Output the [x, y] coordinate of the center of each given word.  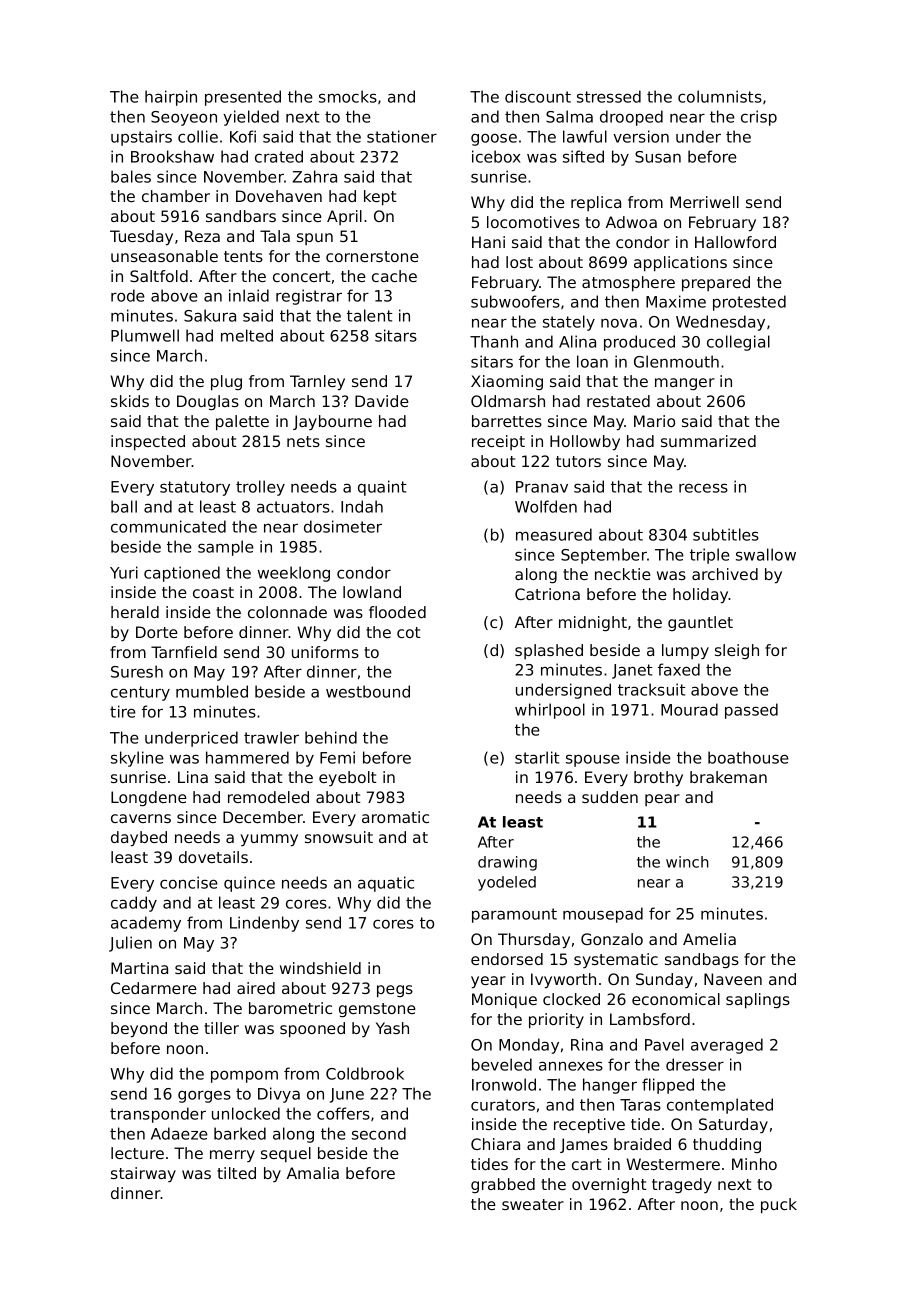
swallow [766, 554]
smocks [348, 96]
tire [123, 711]
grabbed [503, 1185]
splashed [549, 651]
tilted [236, 1173]
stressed [609, 96]
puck [779, 1206]
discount [538, 96]
